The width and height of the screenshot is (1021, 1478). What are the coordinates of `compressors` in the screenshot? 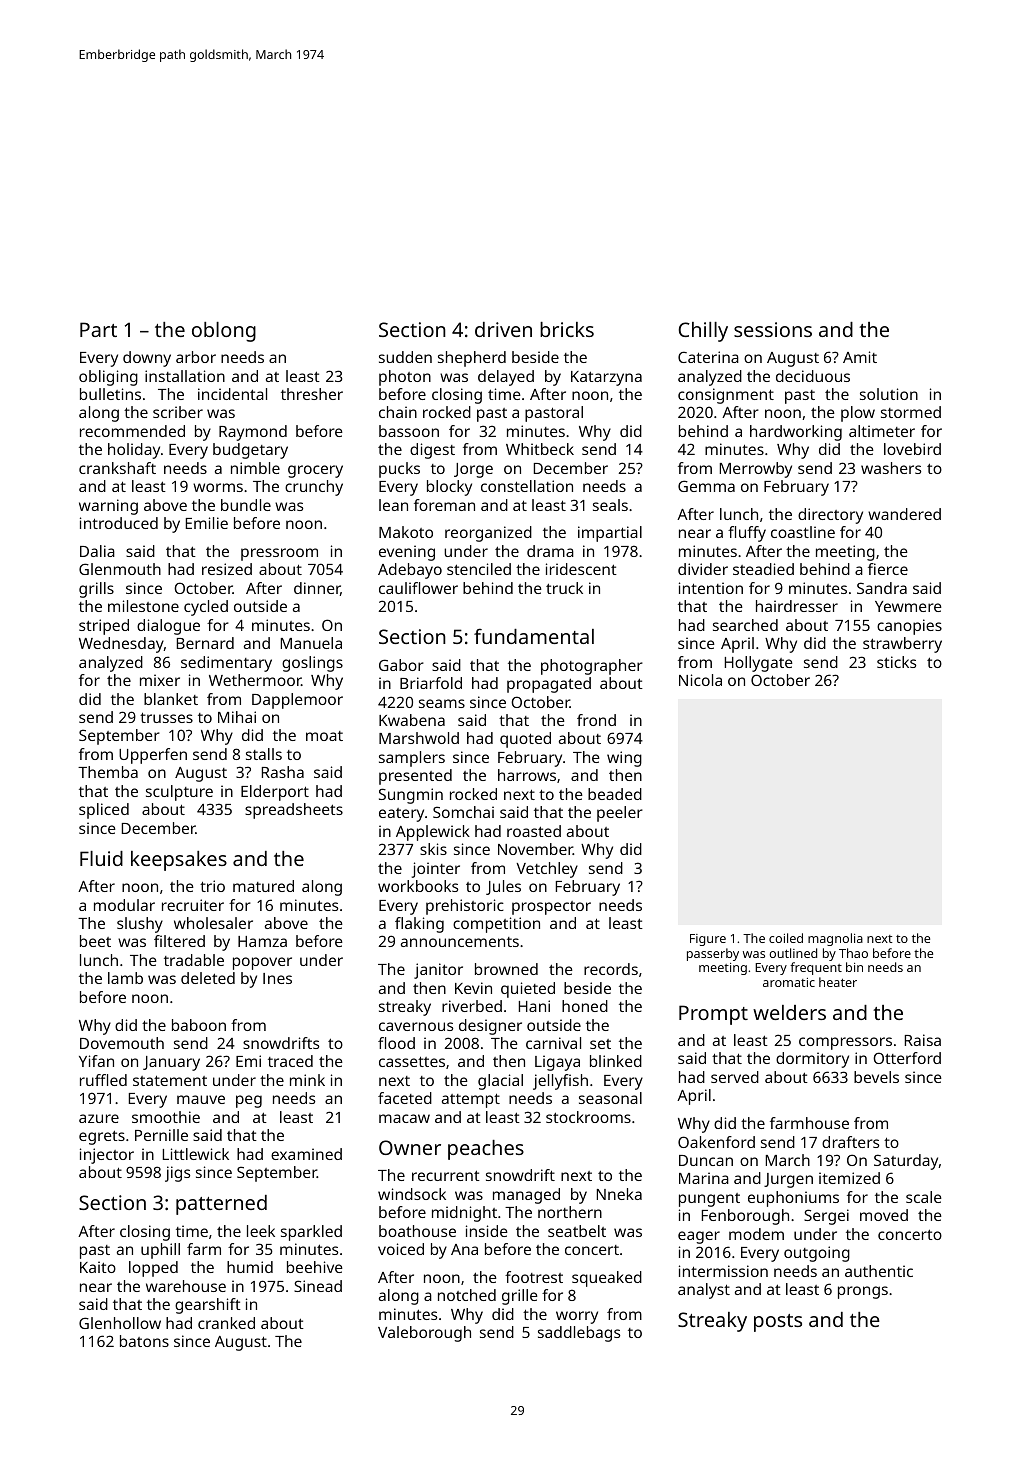 It's located at (845, 1043).
